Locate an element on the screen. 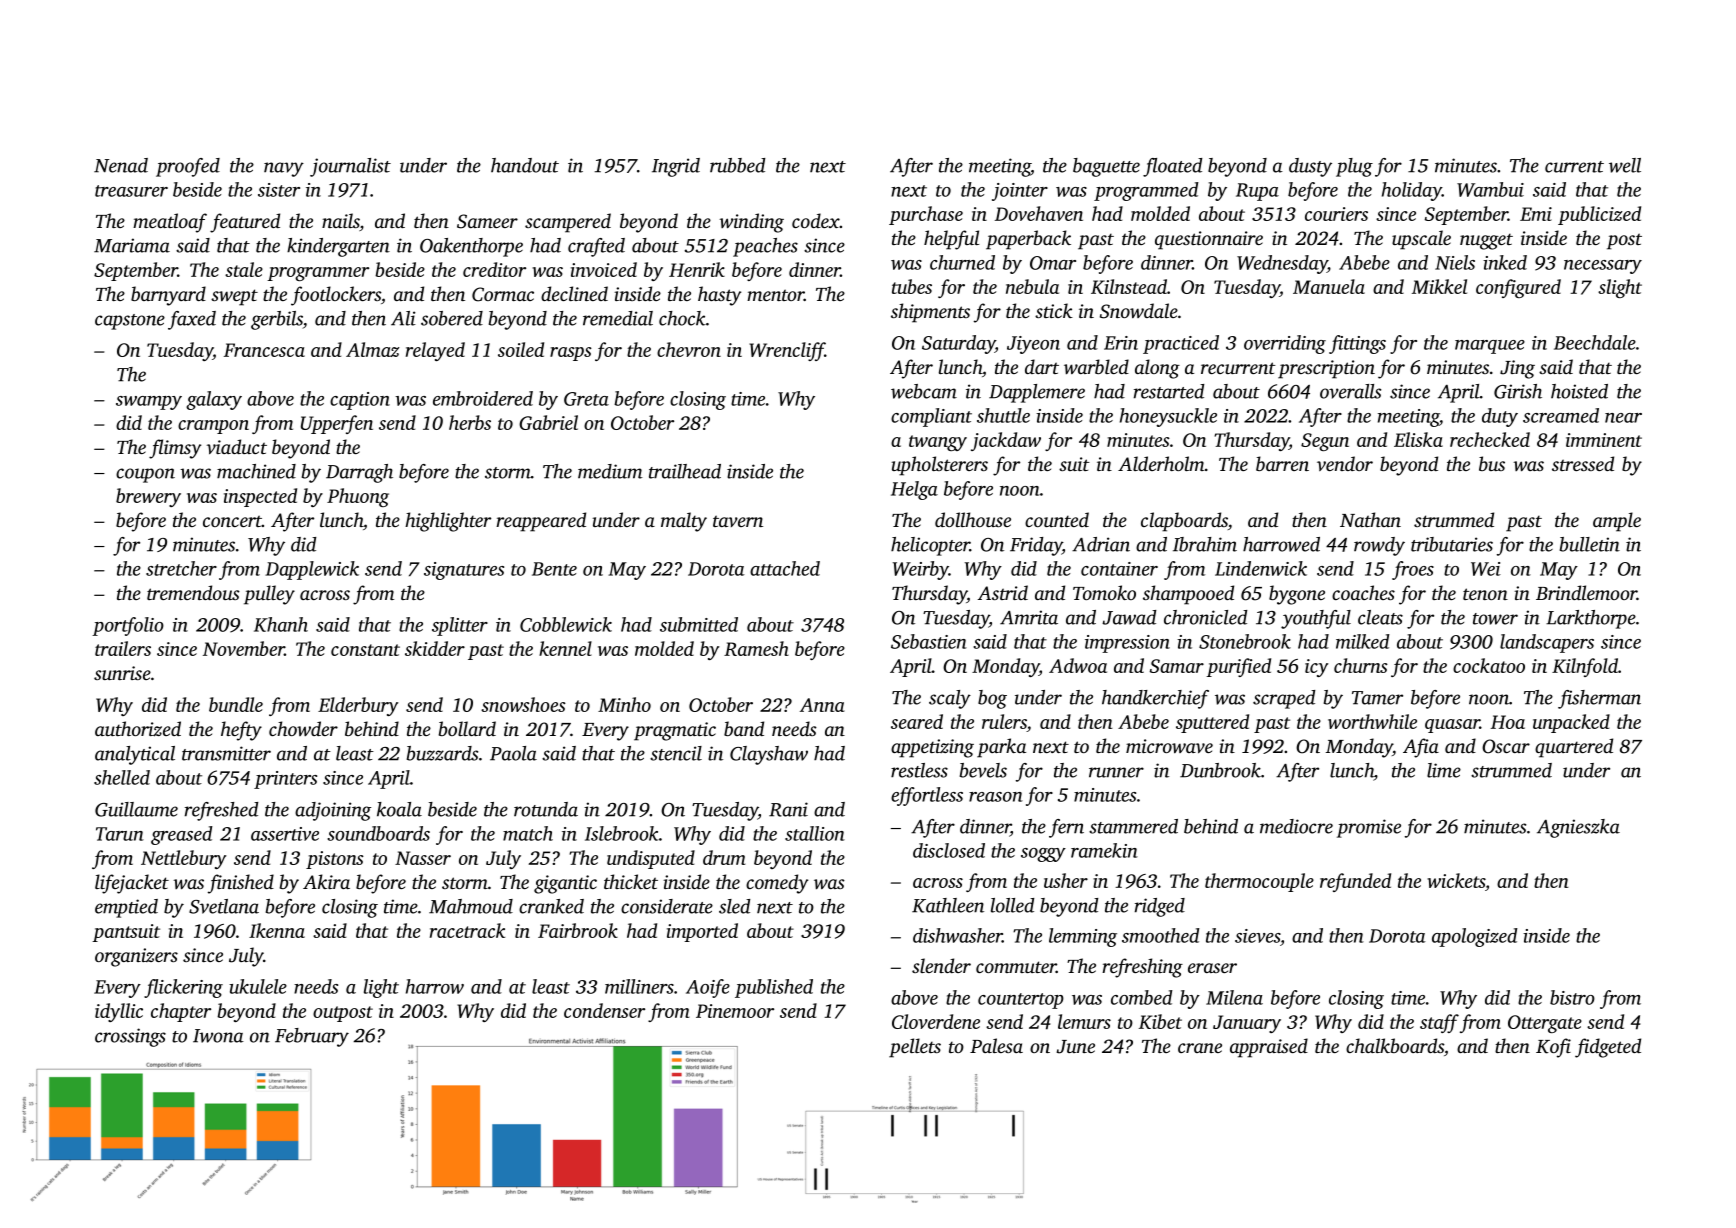 The image size is (1736, 1228). racetrack is located at coordinates (467, 930).
